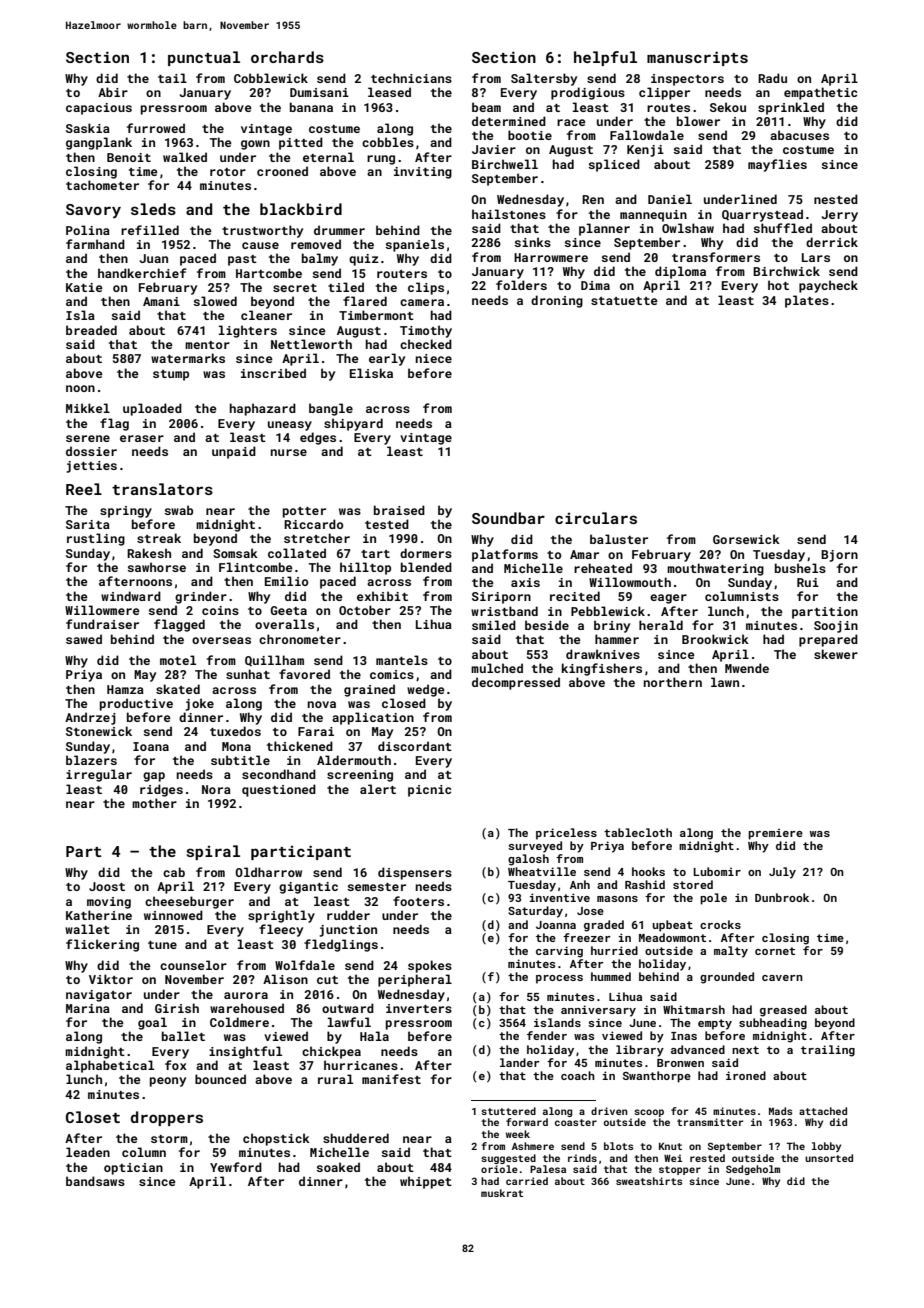 This screenshot has height=1308, width=924. What do you see at coordinates (95, 1181) in the screenshot?
I see `bandsaws` at bounding box center [95, 1181].
